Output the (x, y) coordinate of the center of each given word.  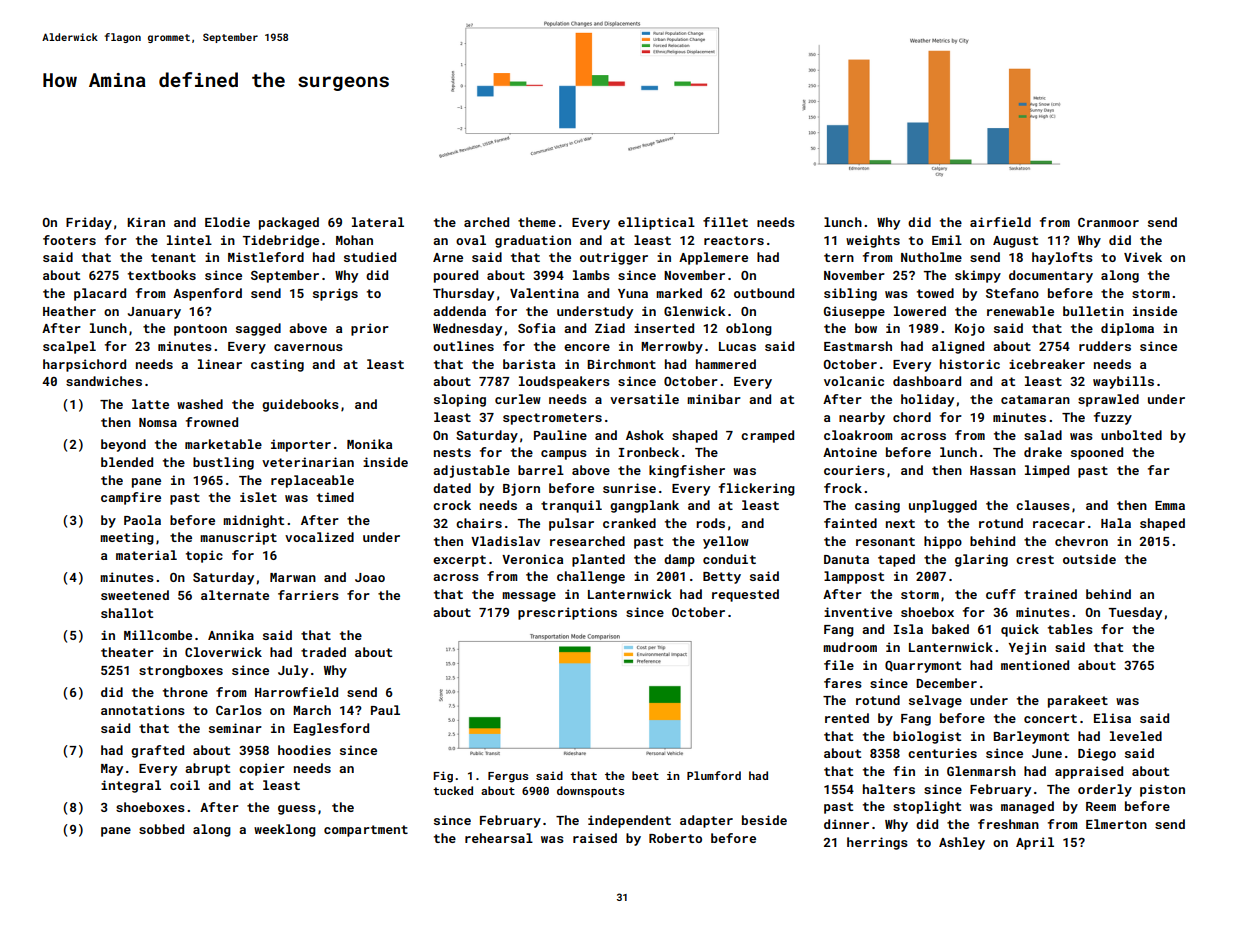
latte (150, 404)
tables (1070, 629)
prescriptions (567, 613)
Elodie (227, 222)
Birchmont (621, 364)
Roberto (675, 838)
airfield (1000, 222)
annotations (143, 710)
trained (1050, 594)
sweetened (135, 595)
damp (679, 560)
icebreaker (1047, 364)
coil (185, 785)
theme (537, 222)
